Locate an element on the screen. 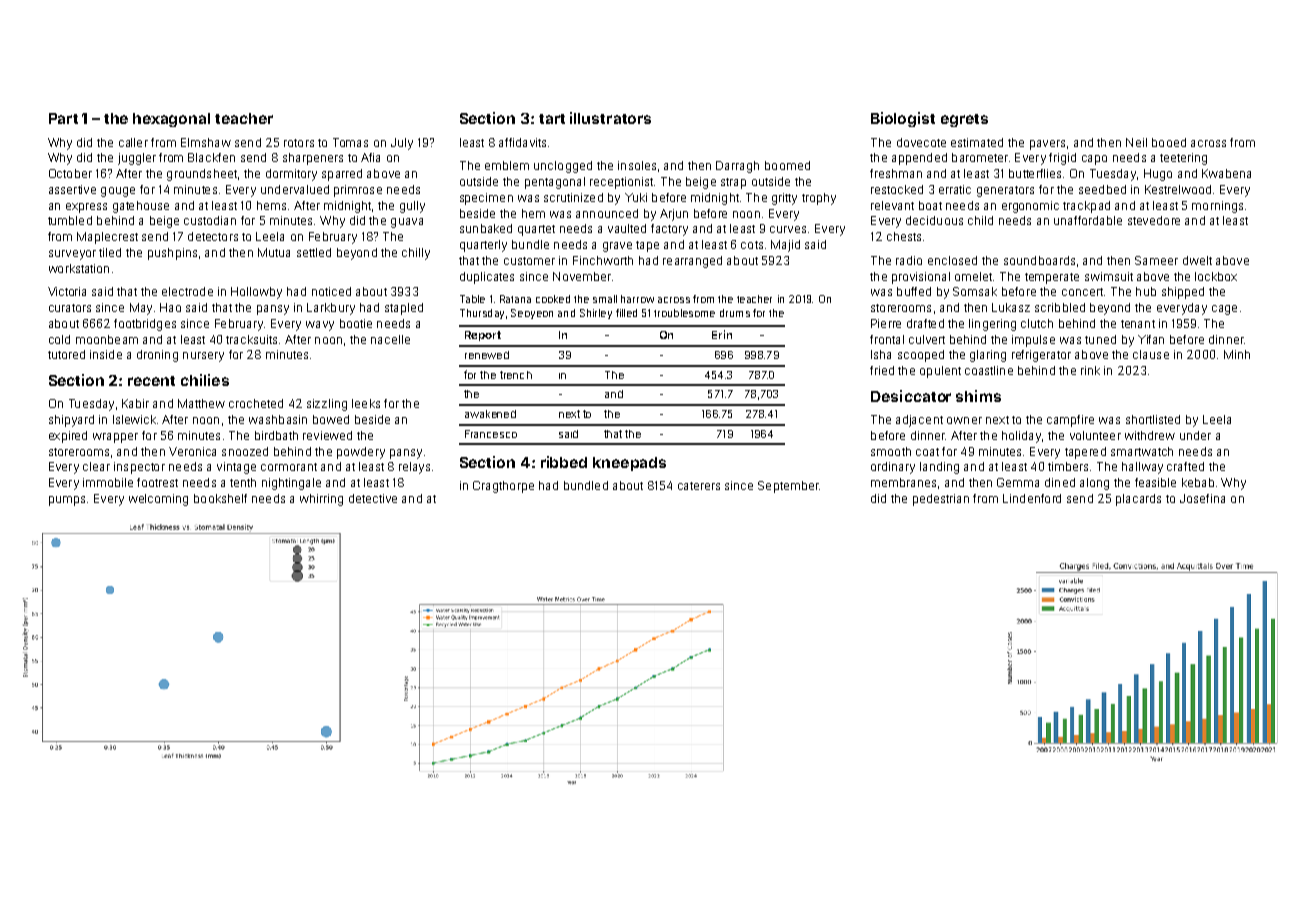 Image resolution: width=1308 pixels, height=924 pixels. egrets is located at coordinates (964, 120).
